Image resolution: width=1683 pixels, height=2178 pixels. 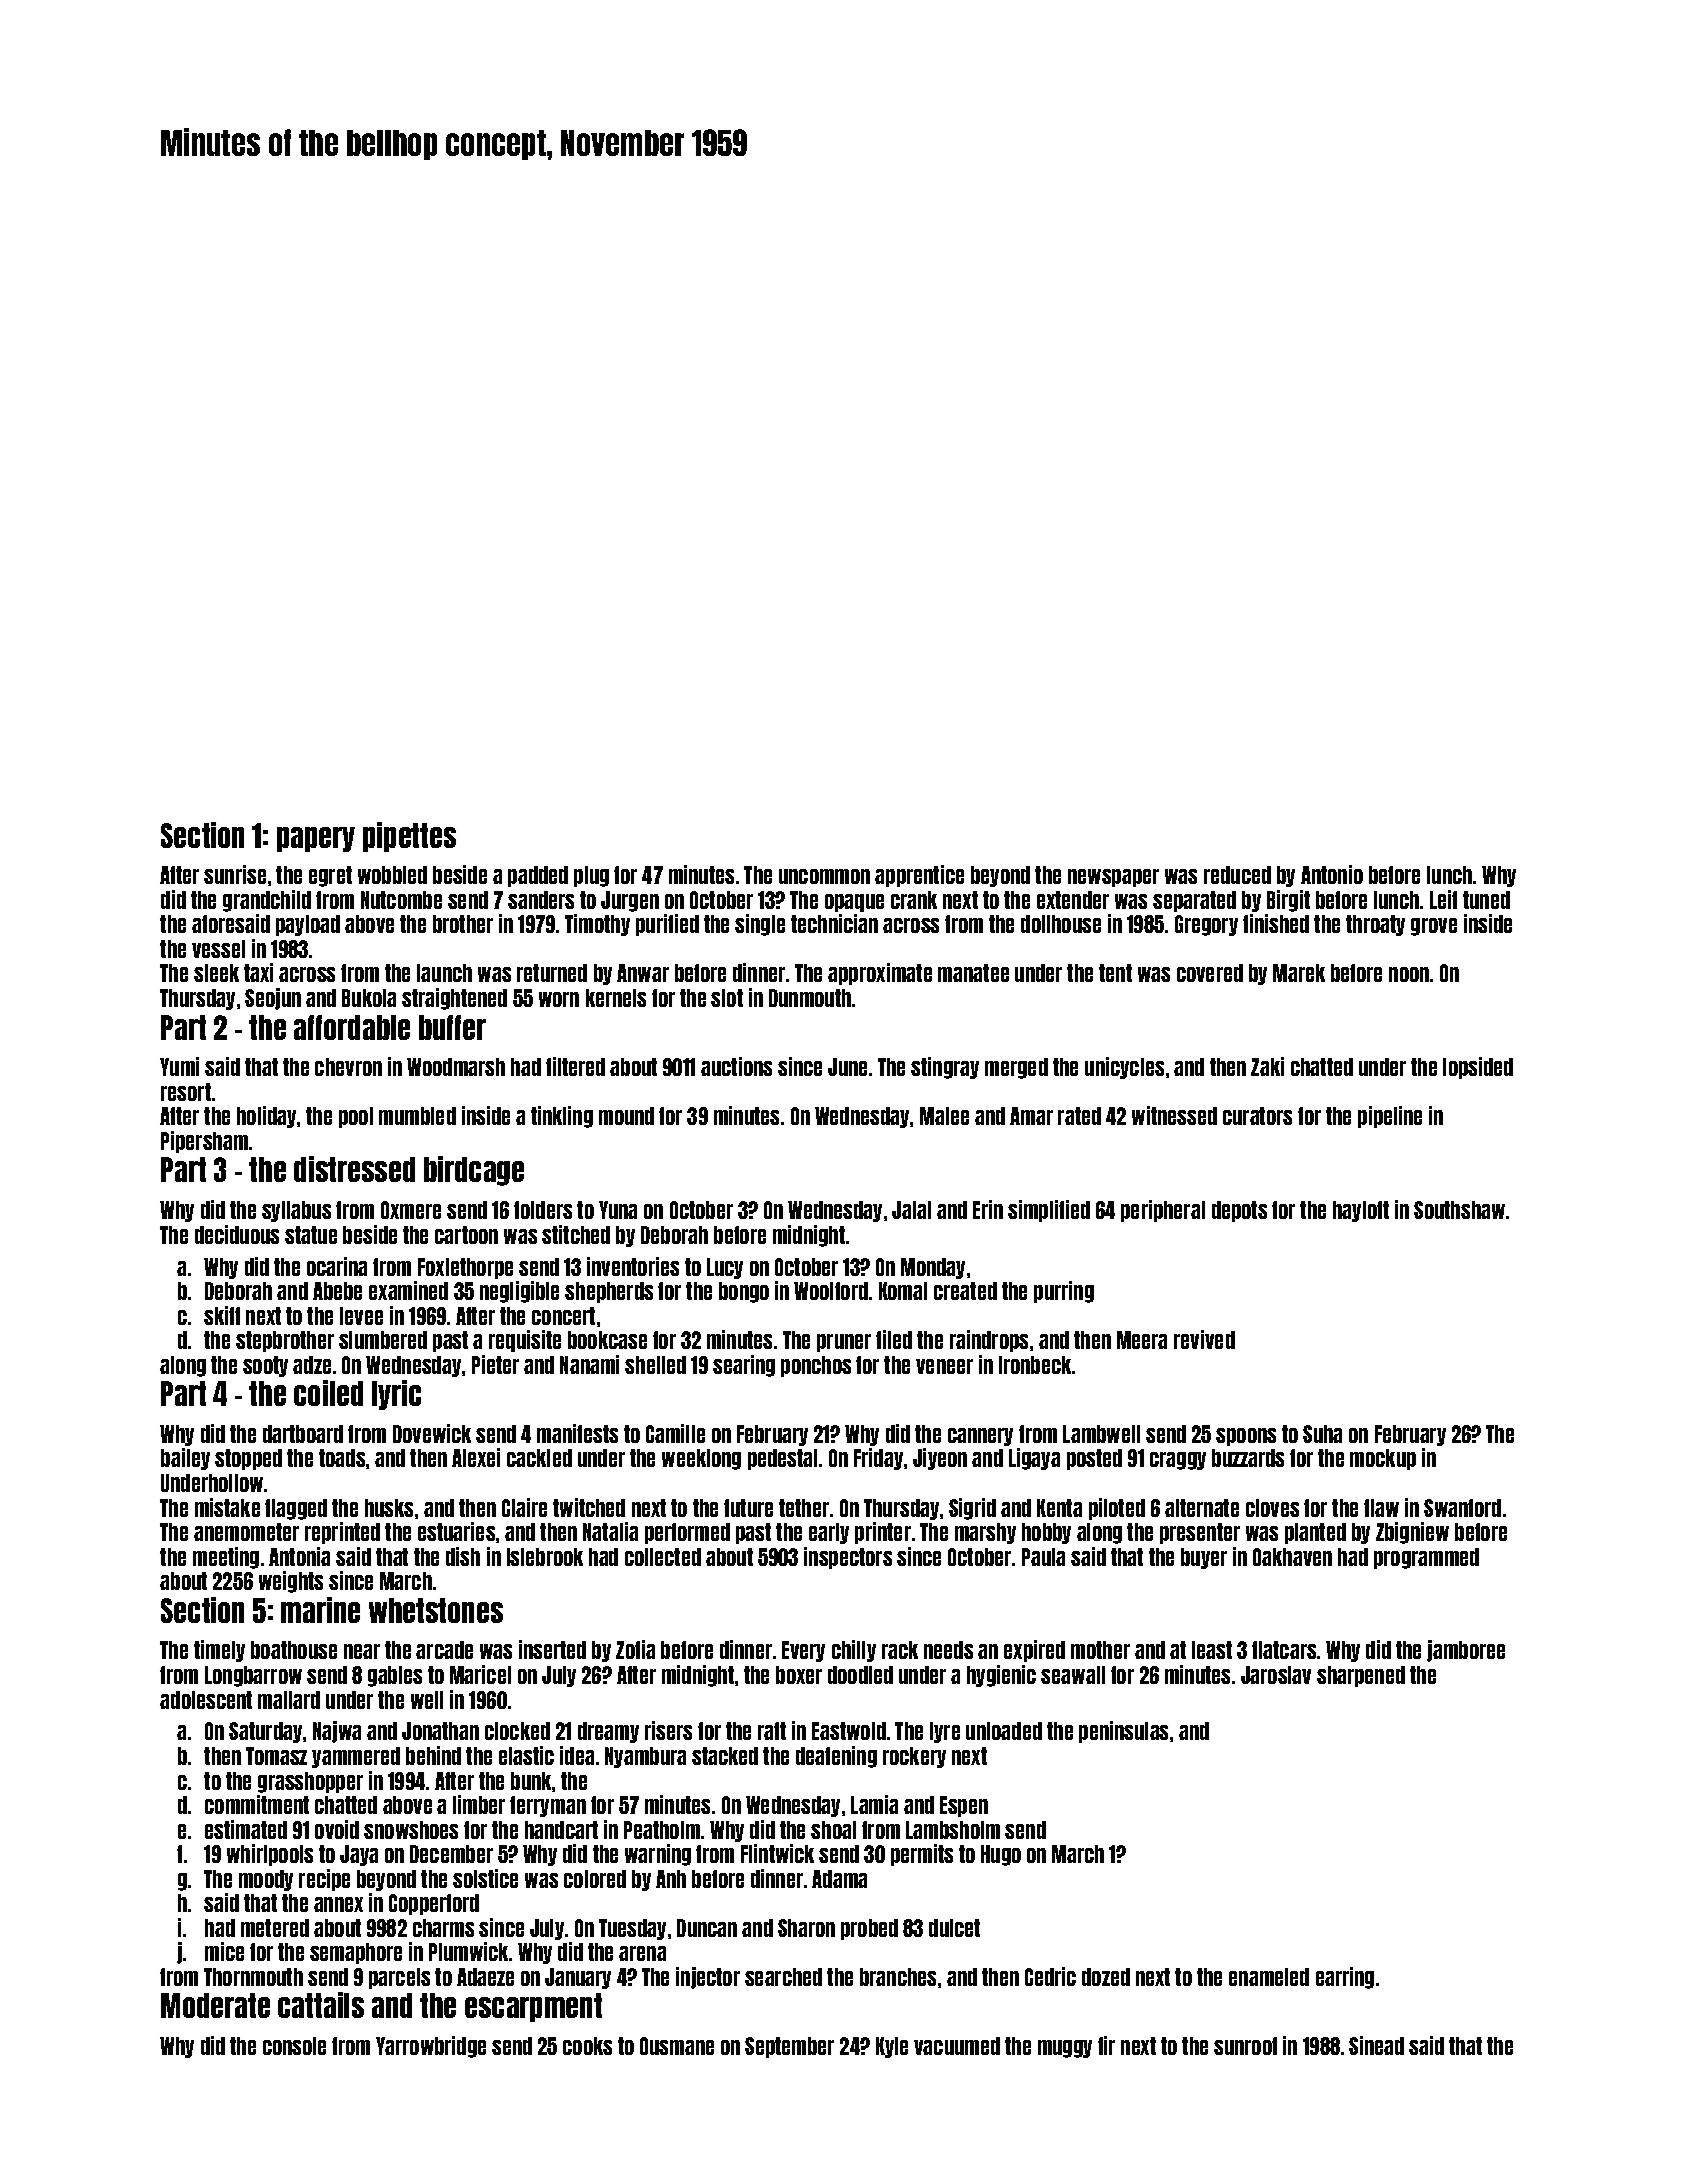 I want to click on sunrise, so click(x=235, y=874).
